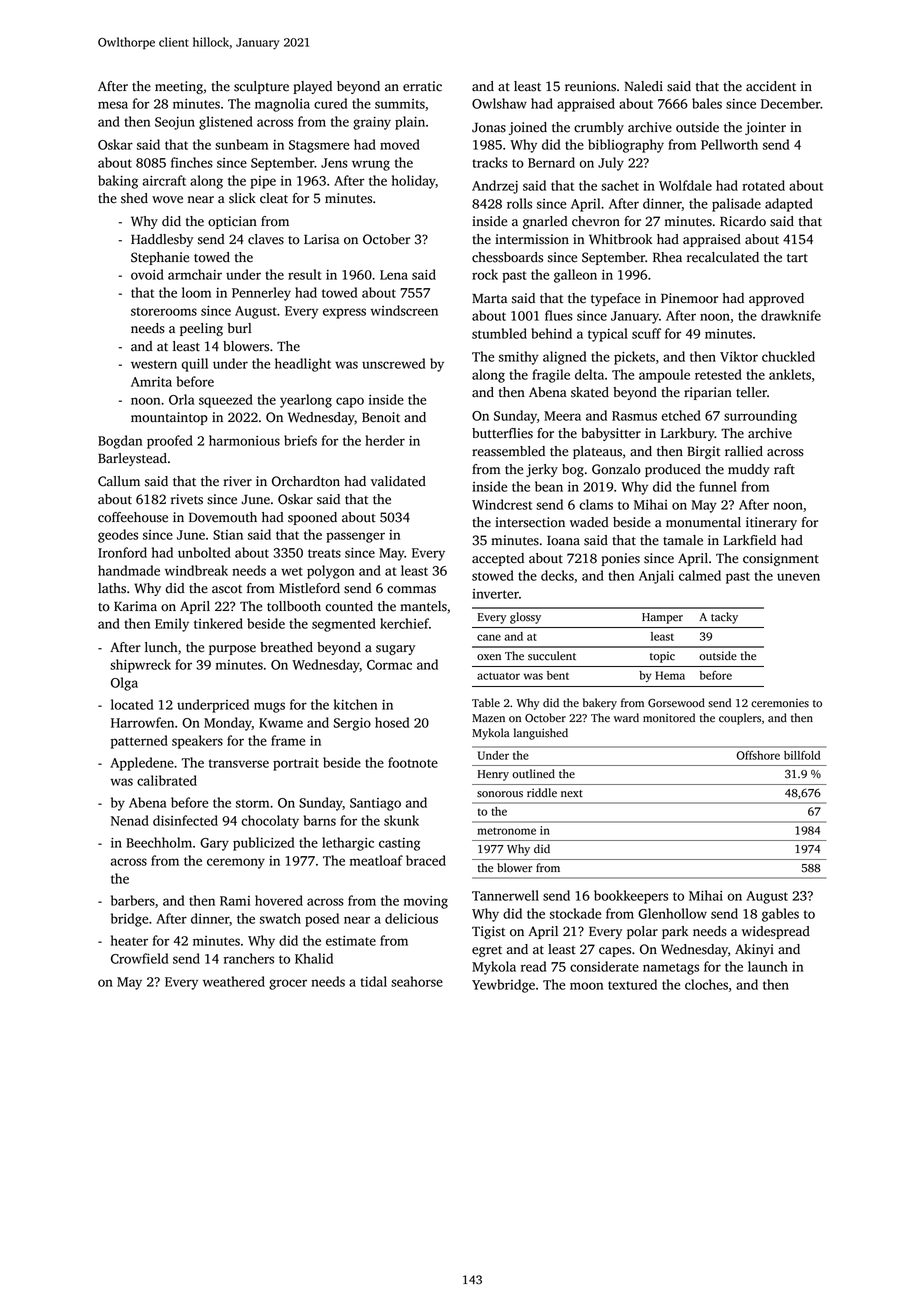  I want to click on headlight, so click(303, 365).
